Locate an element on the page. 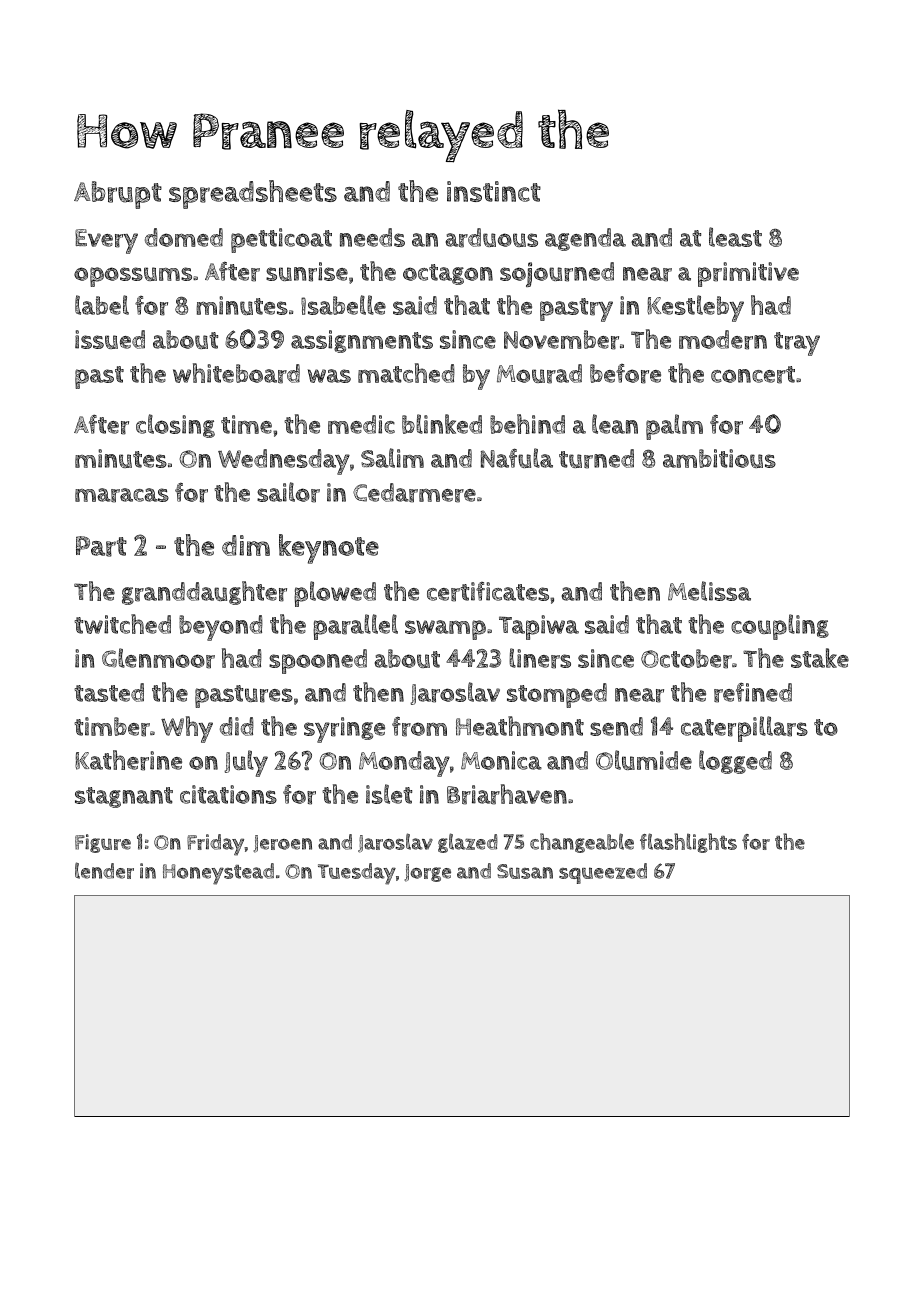 The height and width of the page is (1311, 924). refined is located at coordinates (753, 693).
